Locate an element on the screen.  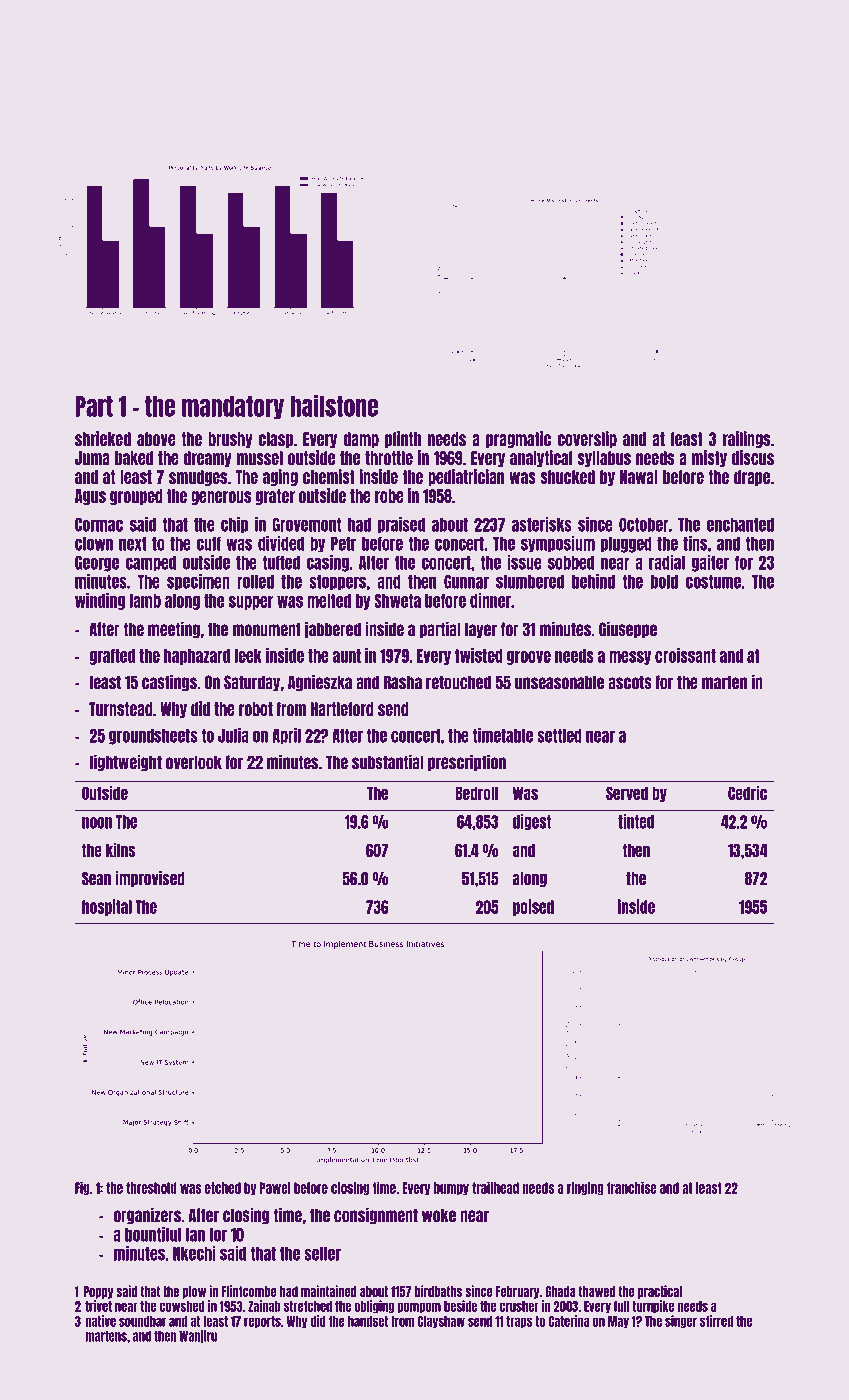
organizers is located at coordinates (147, 1216).
